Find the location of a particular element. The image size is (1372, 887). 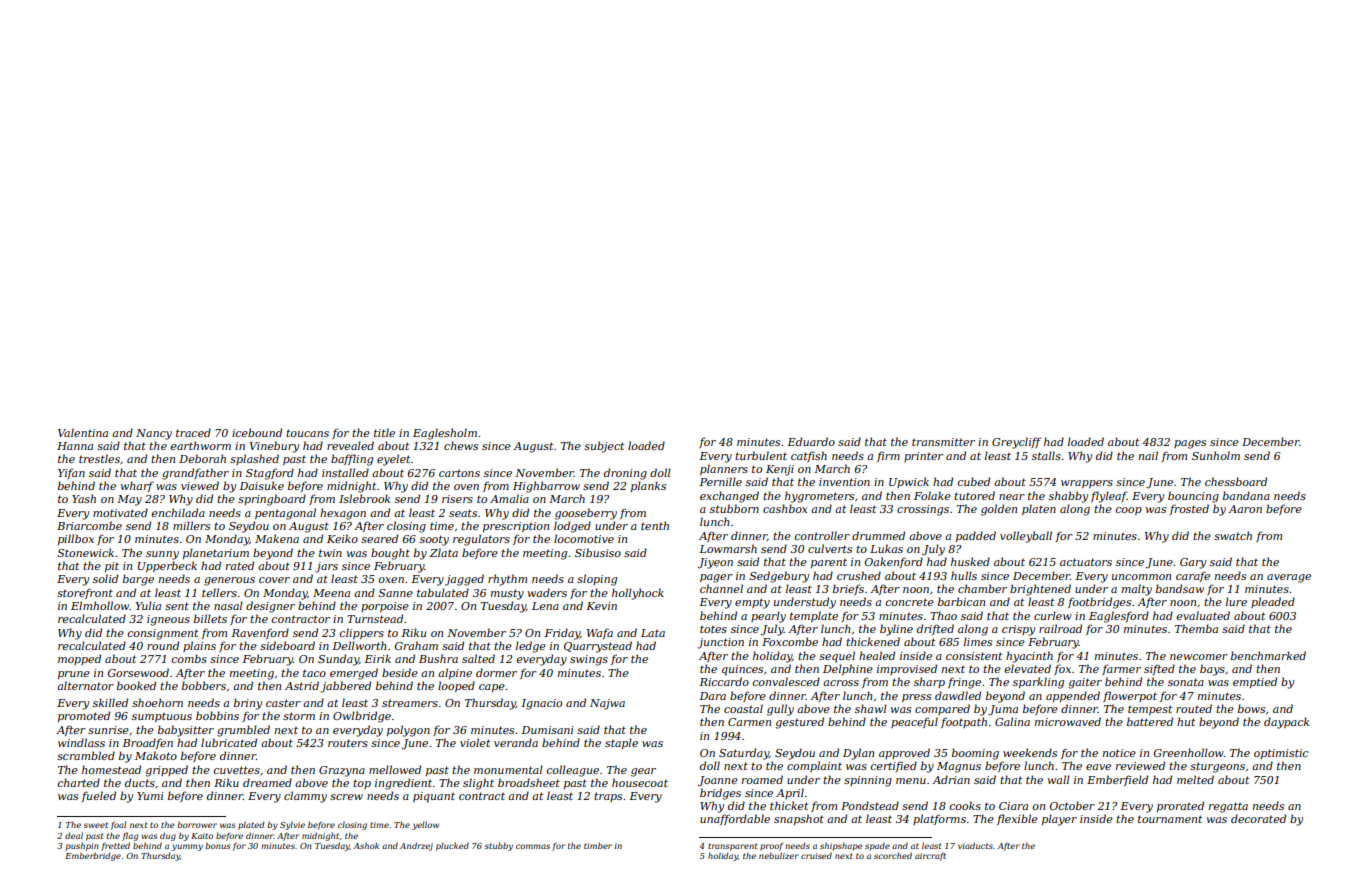

aircraft is located at coordinates (930, 856).
